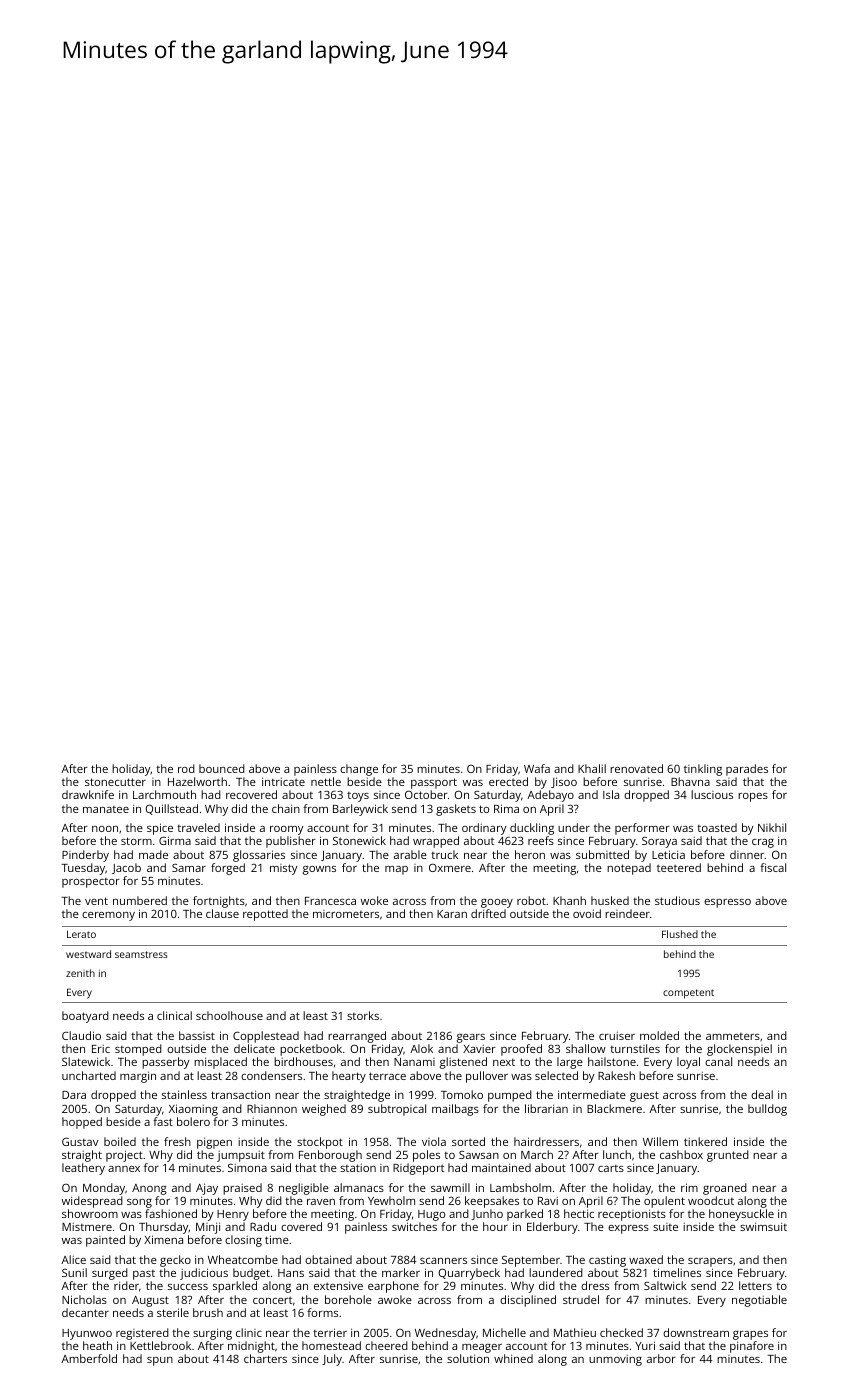  What do you see at coordinates (612, 1061) in the page?
I see `hailstone` at bounding box center [612, 1061].
